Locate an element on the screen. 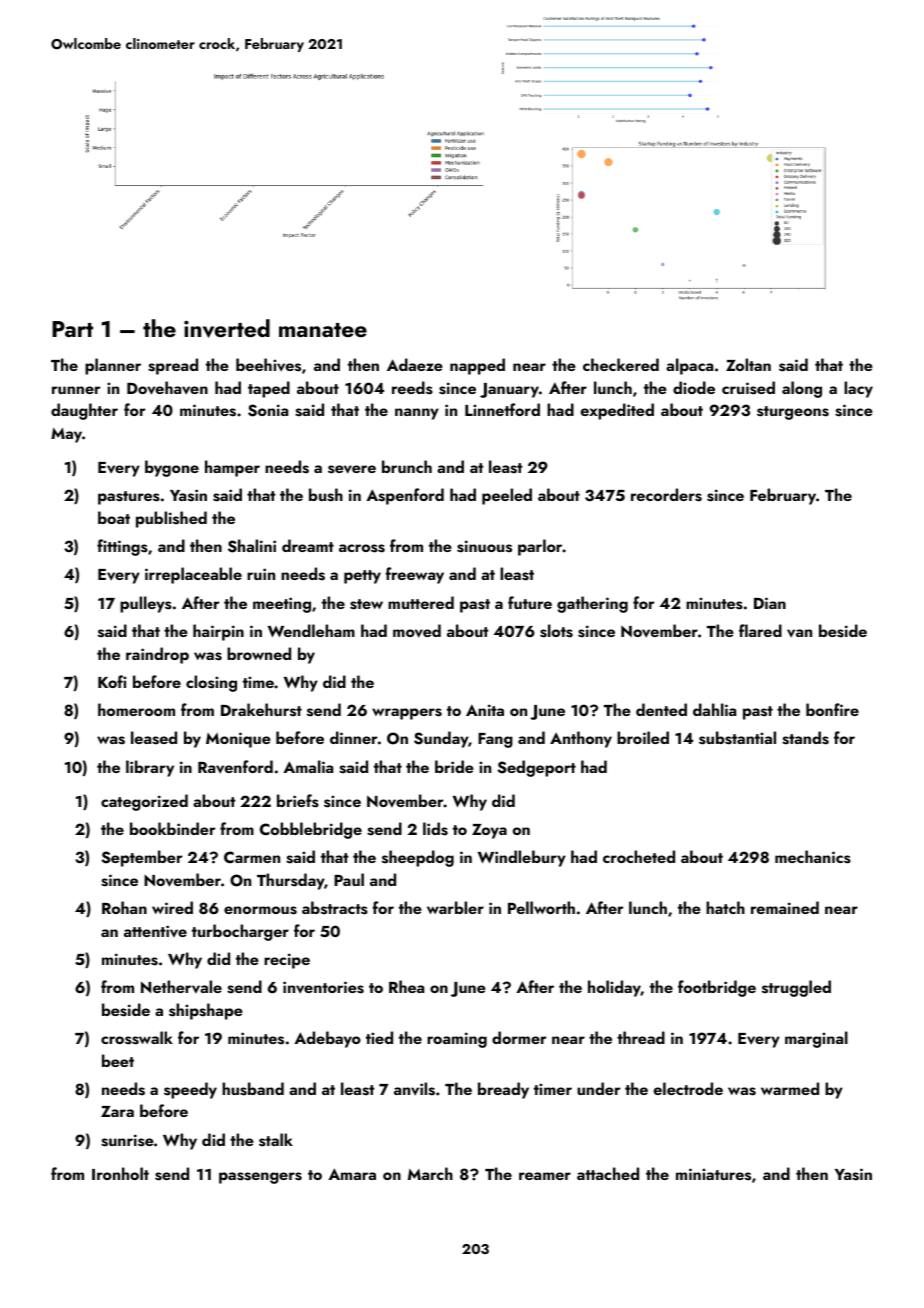 This screenshot has height=1308, width=924. petty is located at coordinates (362, 577).
